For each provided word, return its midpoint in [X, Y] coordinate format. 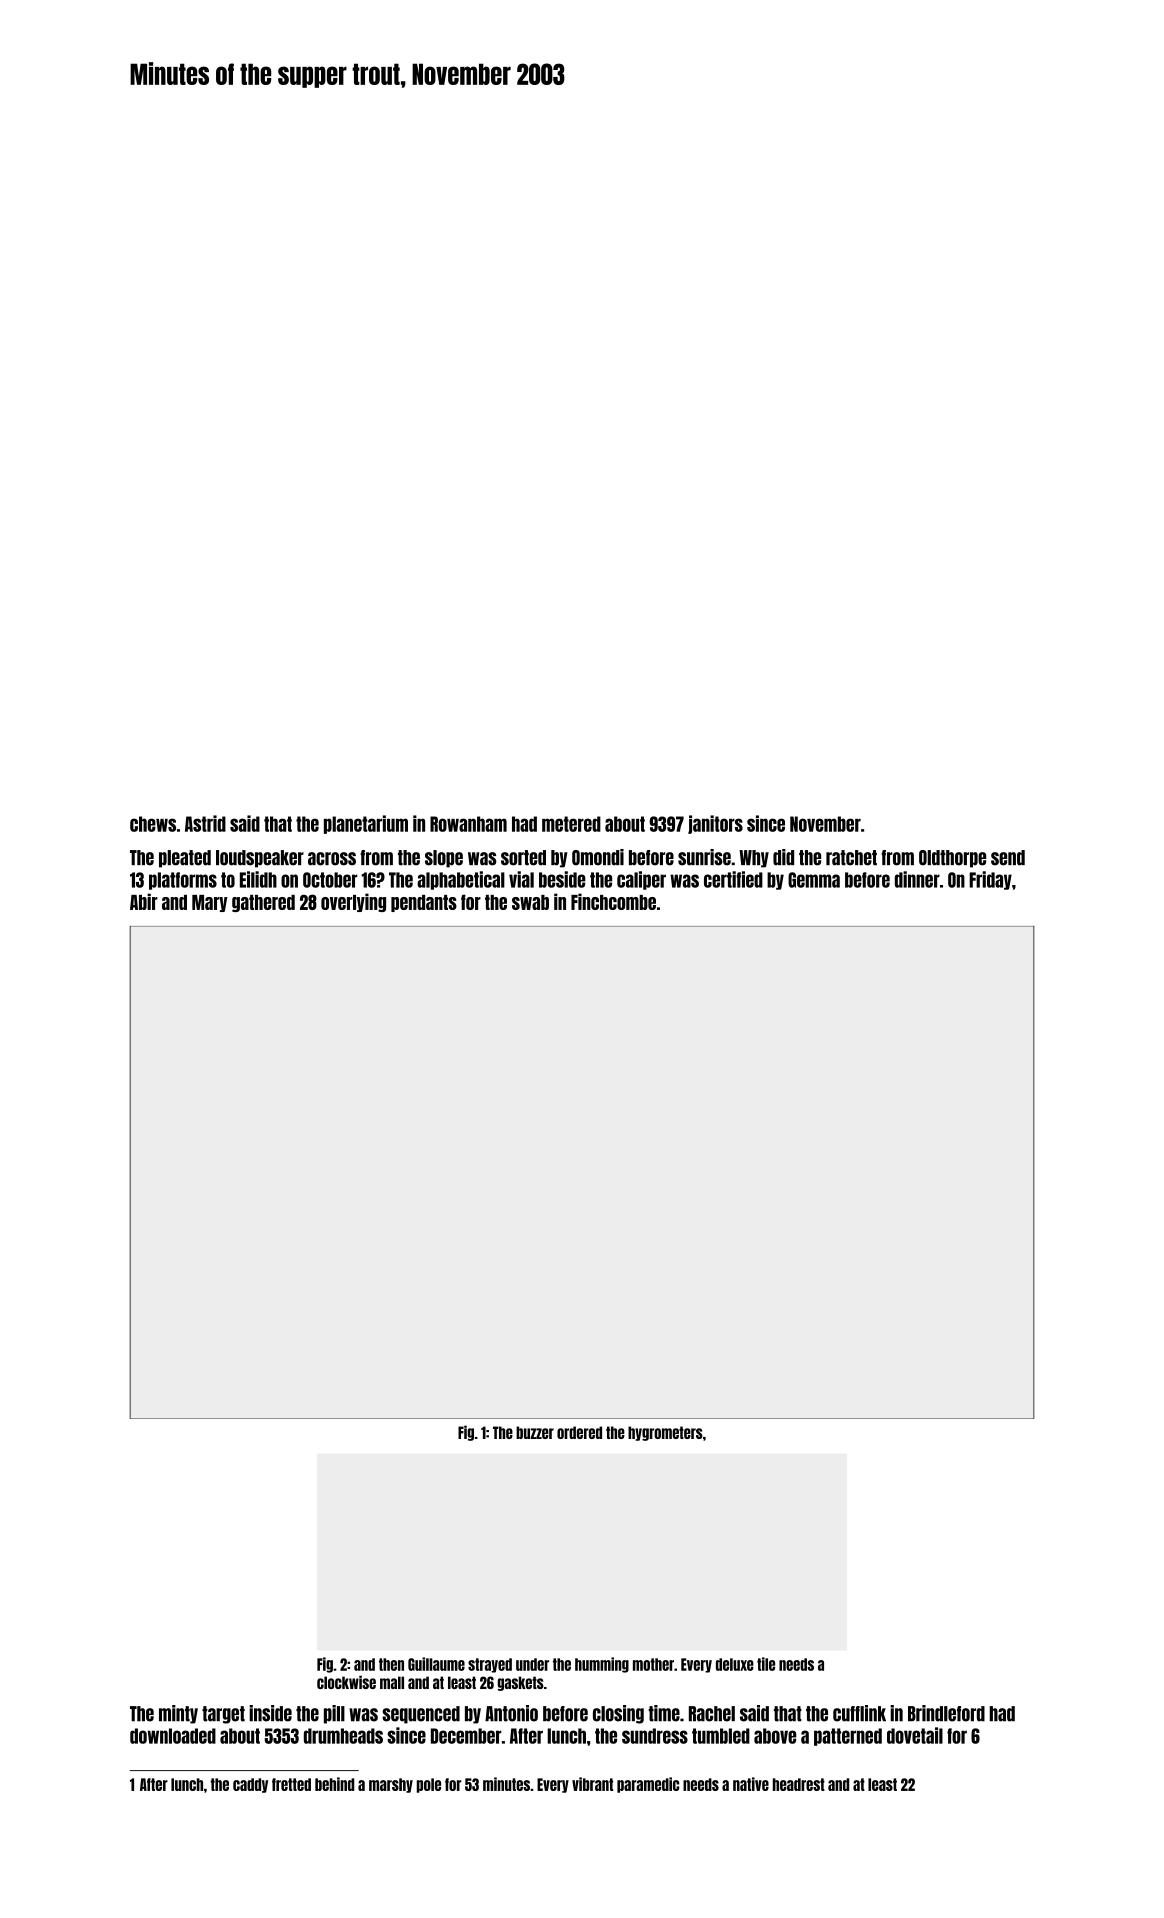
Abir [144, 901]
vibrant [592, 1784]
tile [766, 1664]
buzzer [535, 1432]
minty [178, 1714]
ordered [579, 1432]
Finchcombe [613, 901]
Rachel [712, 1714]
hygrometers [665, 1433]
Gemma [814, 880]
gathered [263, 903]
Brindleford [946, 1713]
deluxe [735, 1664]
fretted [291, 1784]
